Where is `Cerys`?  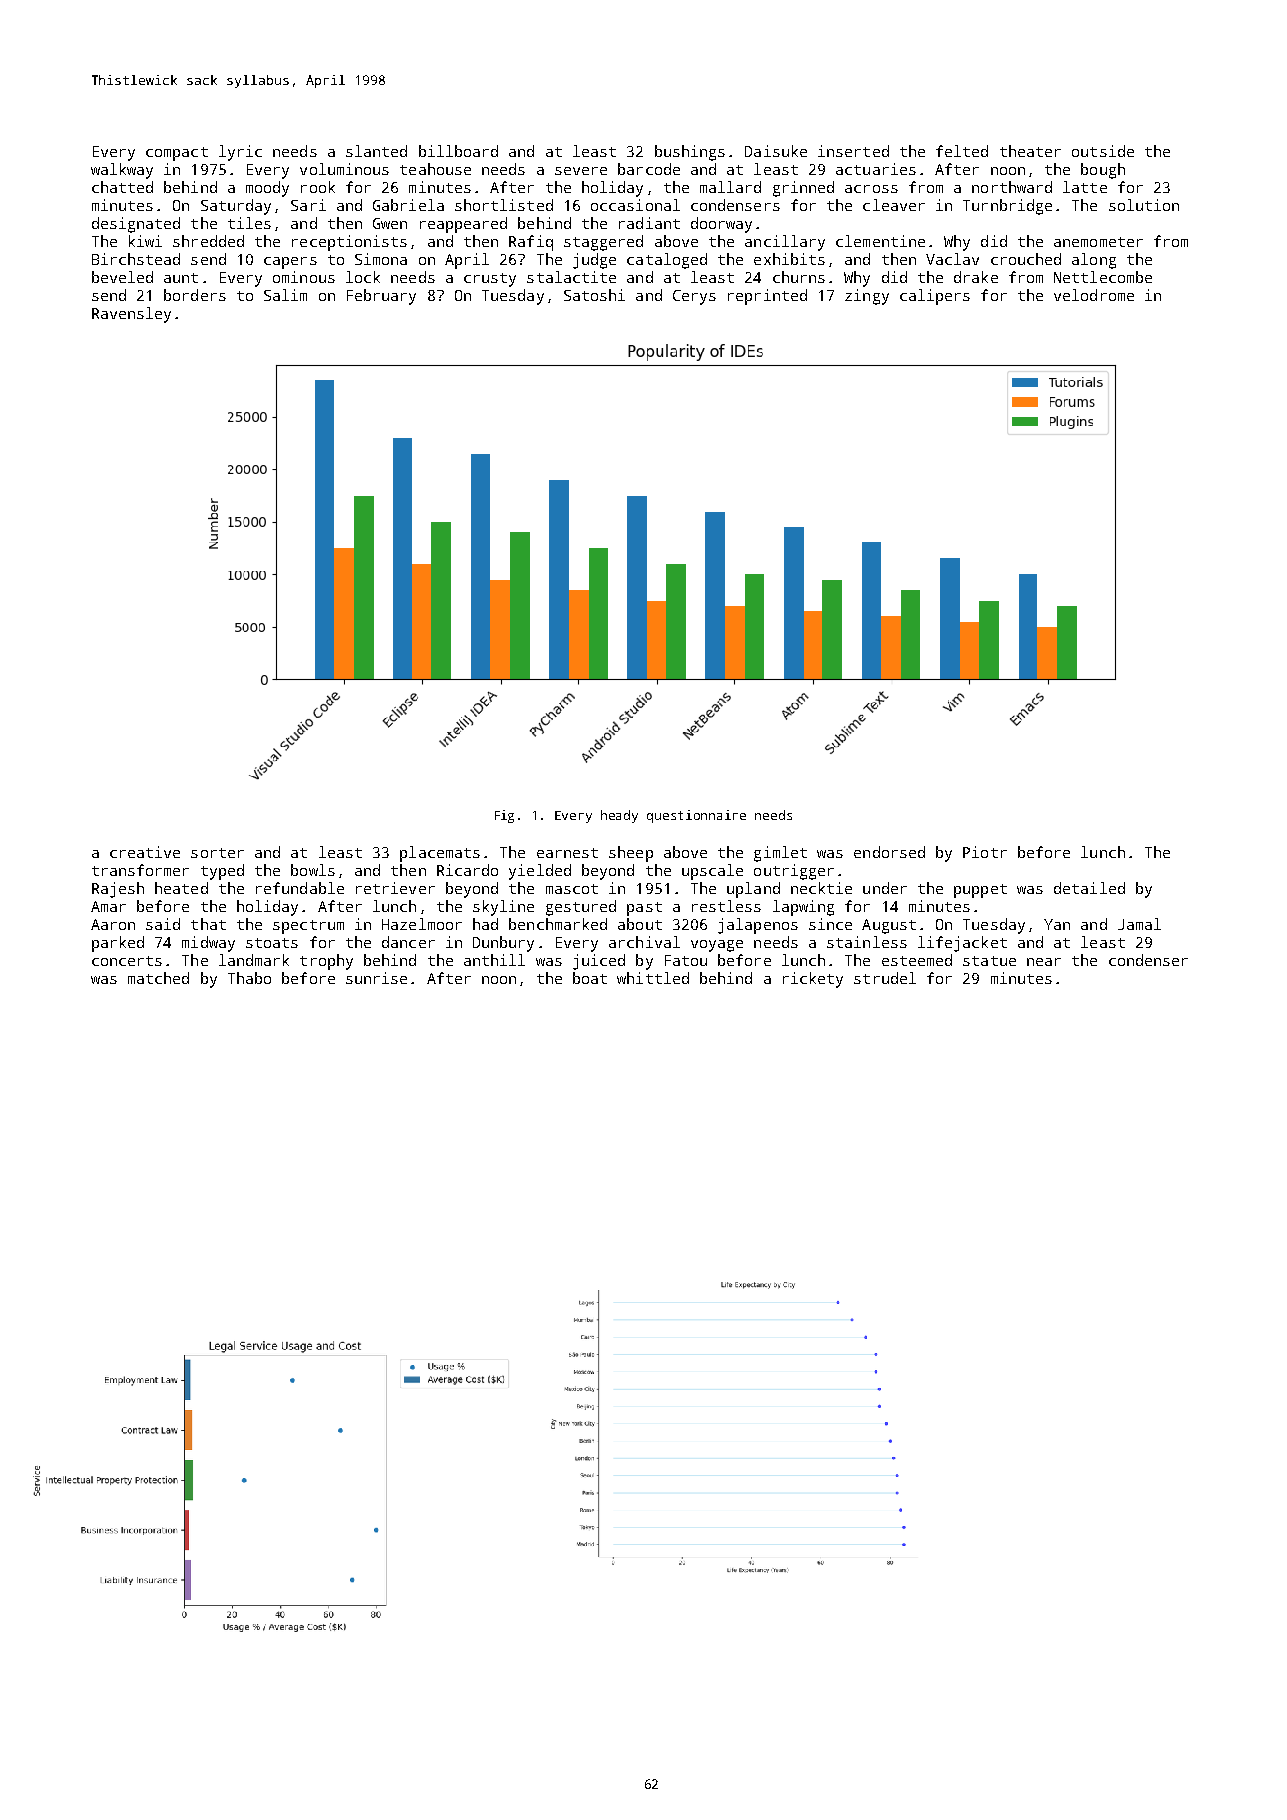 Cerys is located at coordinates (694, 297).
